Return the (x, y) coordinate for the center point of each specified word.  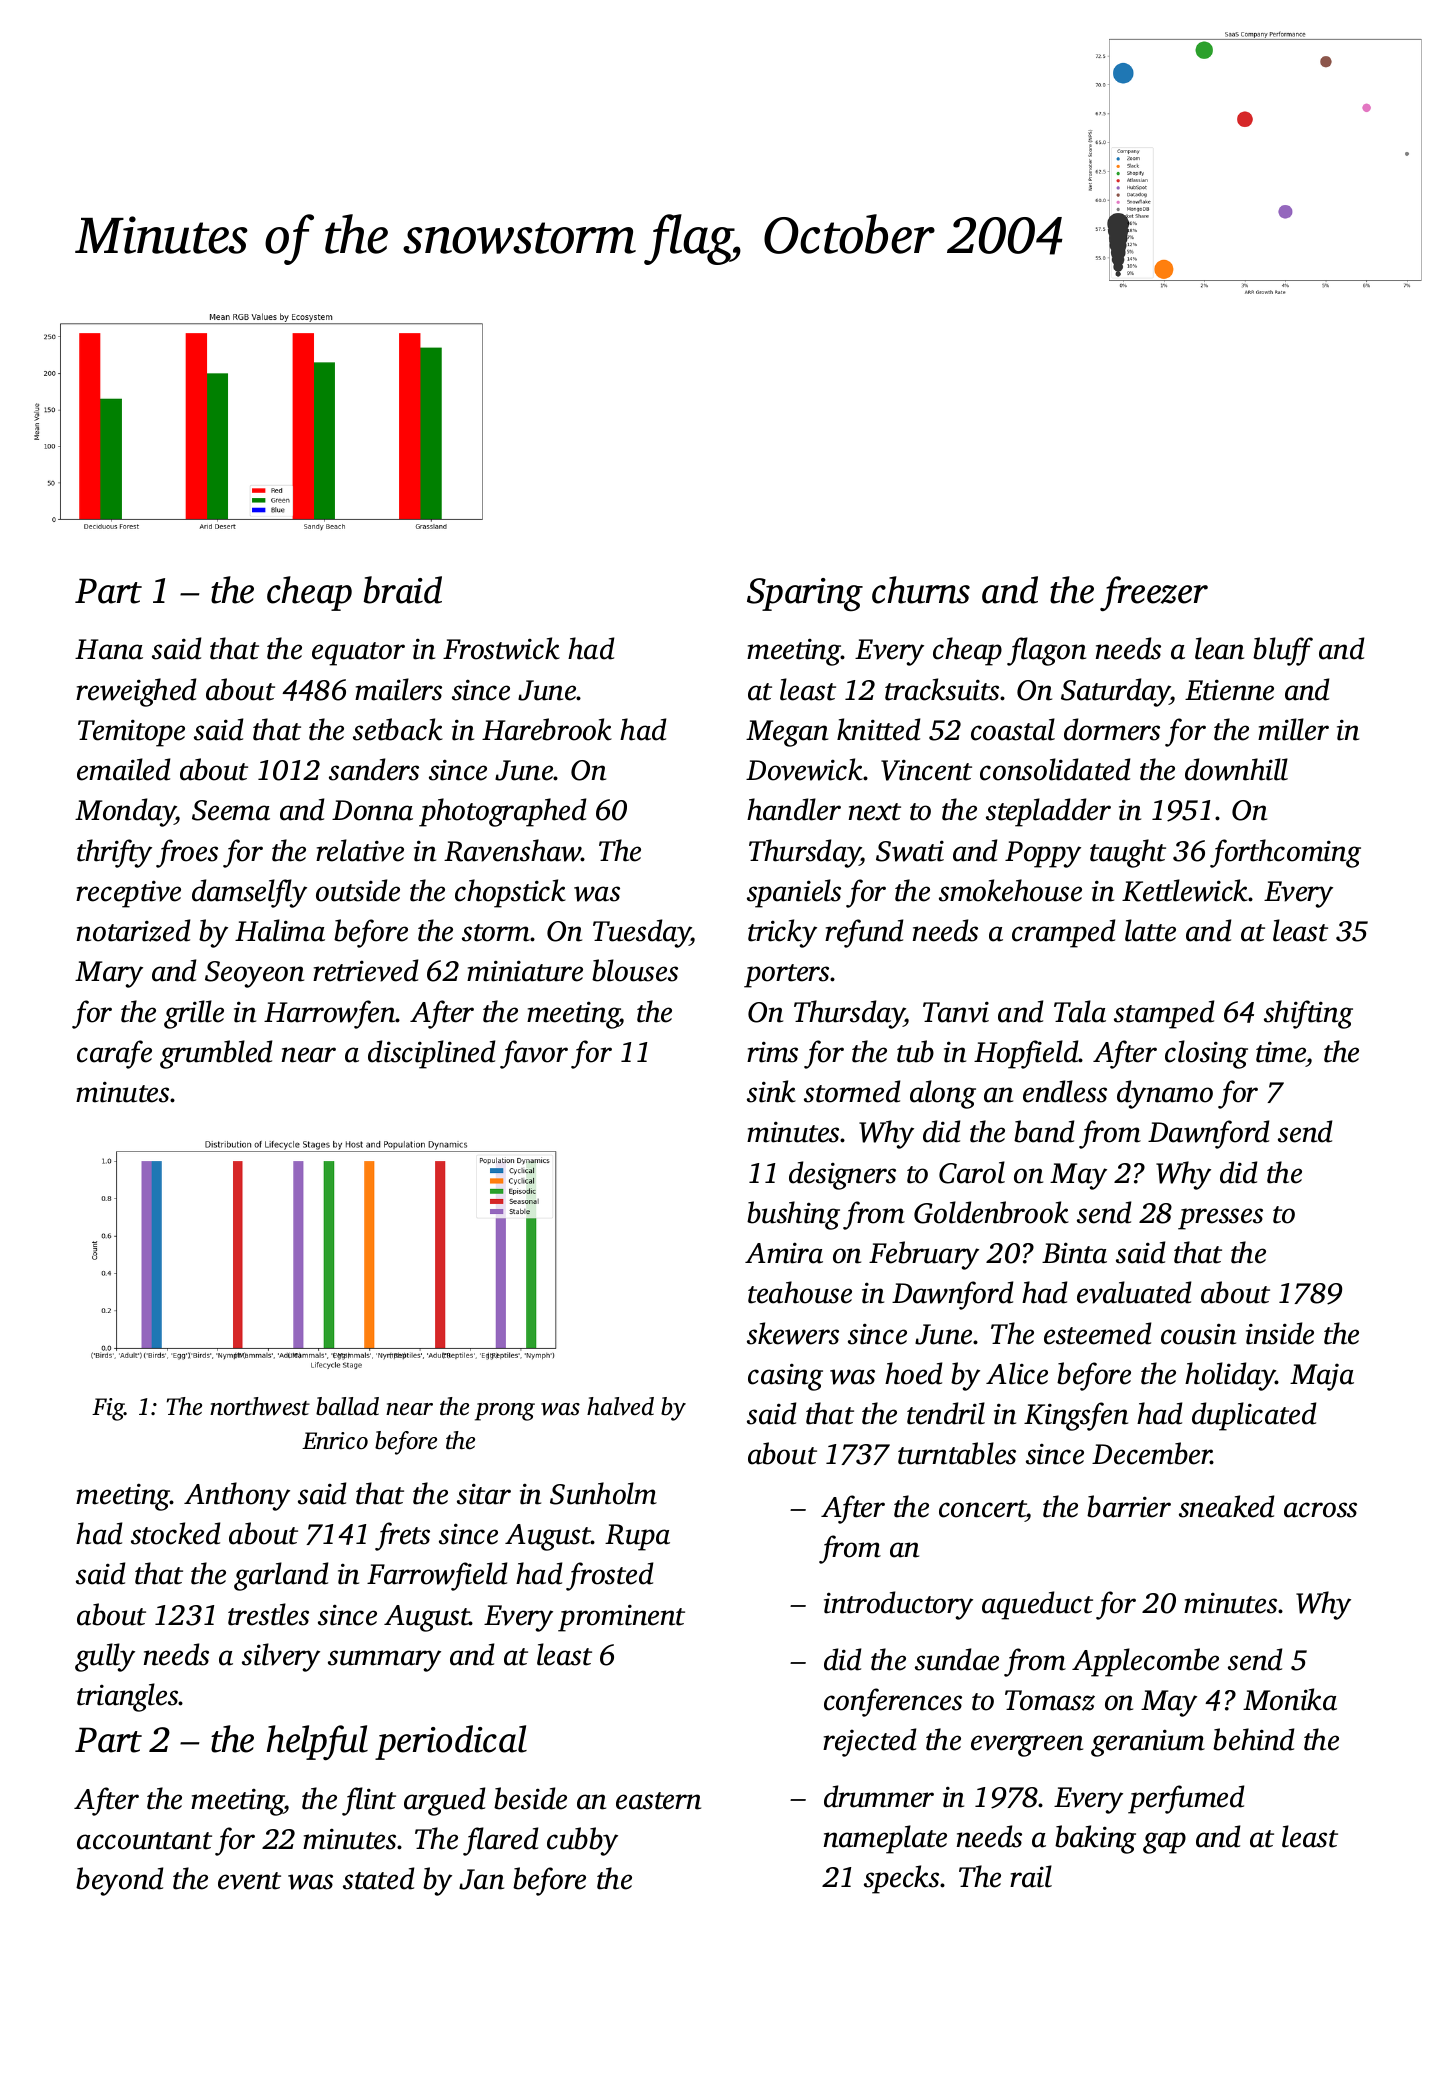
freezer (1154, 594)
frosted (609, 1576)
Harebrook (547, 729)
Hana (109, 649)
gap (1164, 1843)
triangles (128, 1697)
